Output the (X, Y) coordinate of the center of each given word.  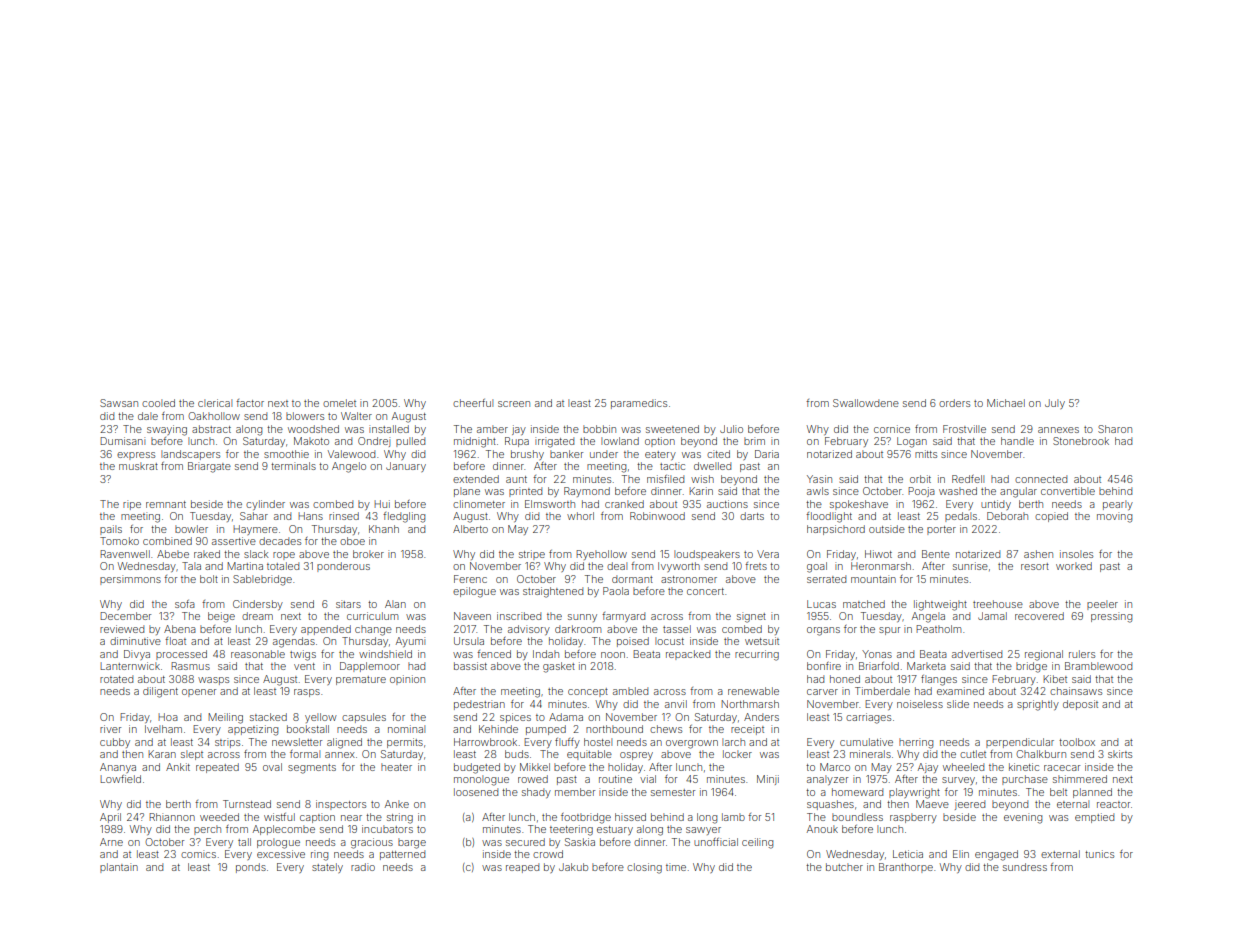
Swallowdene (866, 403)
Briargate (209, 467)
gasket (559, 667)
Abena (180, 629)
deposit (1080, 705)
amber (492, 429)
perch (207, 830)
